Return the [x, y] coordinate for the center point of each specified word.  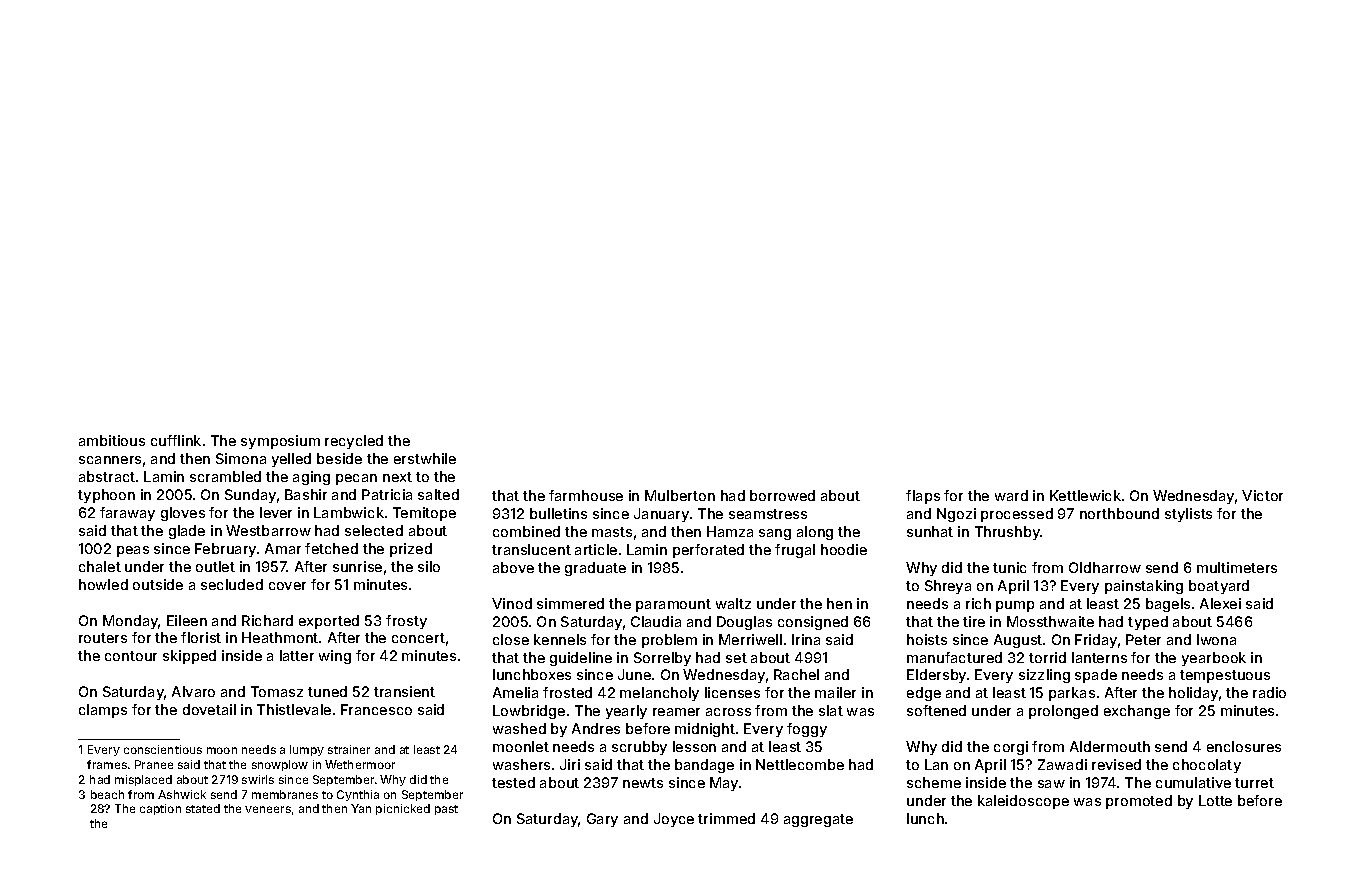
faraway [127, 514]
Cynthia [358, 795]
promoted [1139, 802]
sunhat [930, 531]
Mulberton [680, 495]
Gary [602, 820]
